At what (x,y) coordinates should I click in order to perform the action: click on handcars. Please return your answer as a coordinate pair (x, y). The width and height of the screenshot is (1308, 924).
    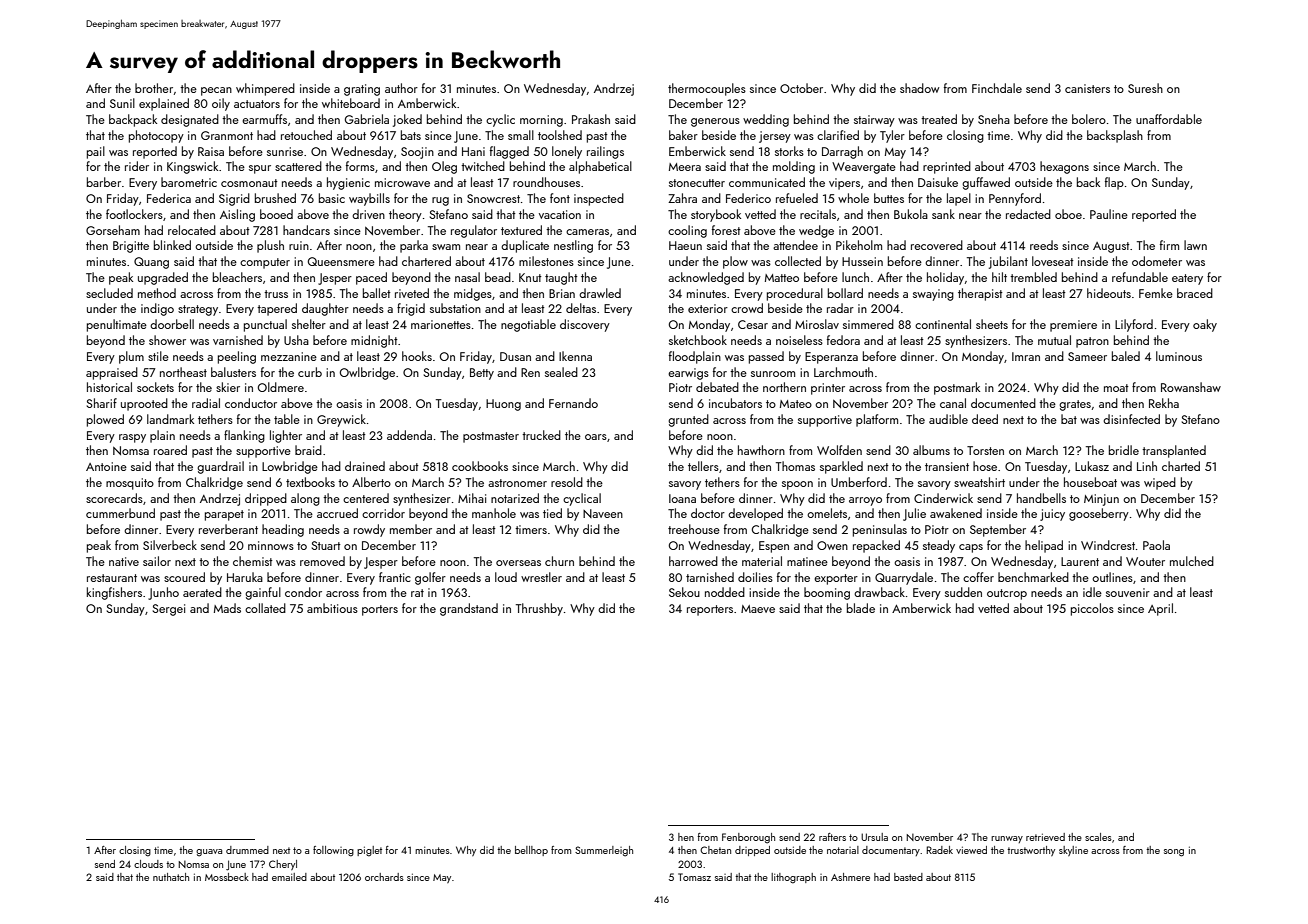
    Looking at the image, I should click on (306, 230).
